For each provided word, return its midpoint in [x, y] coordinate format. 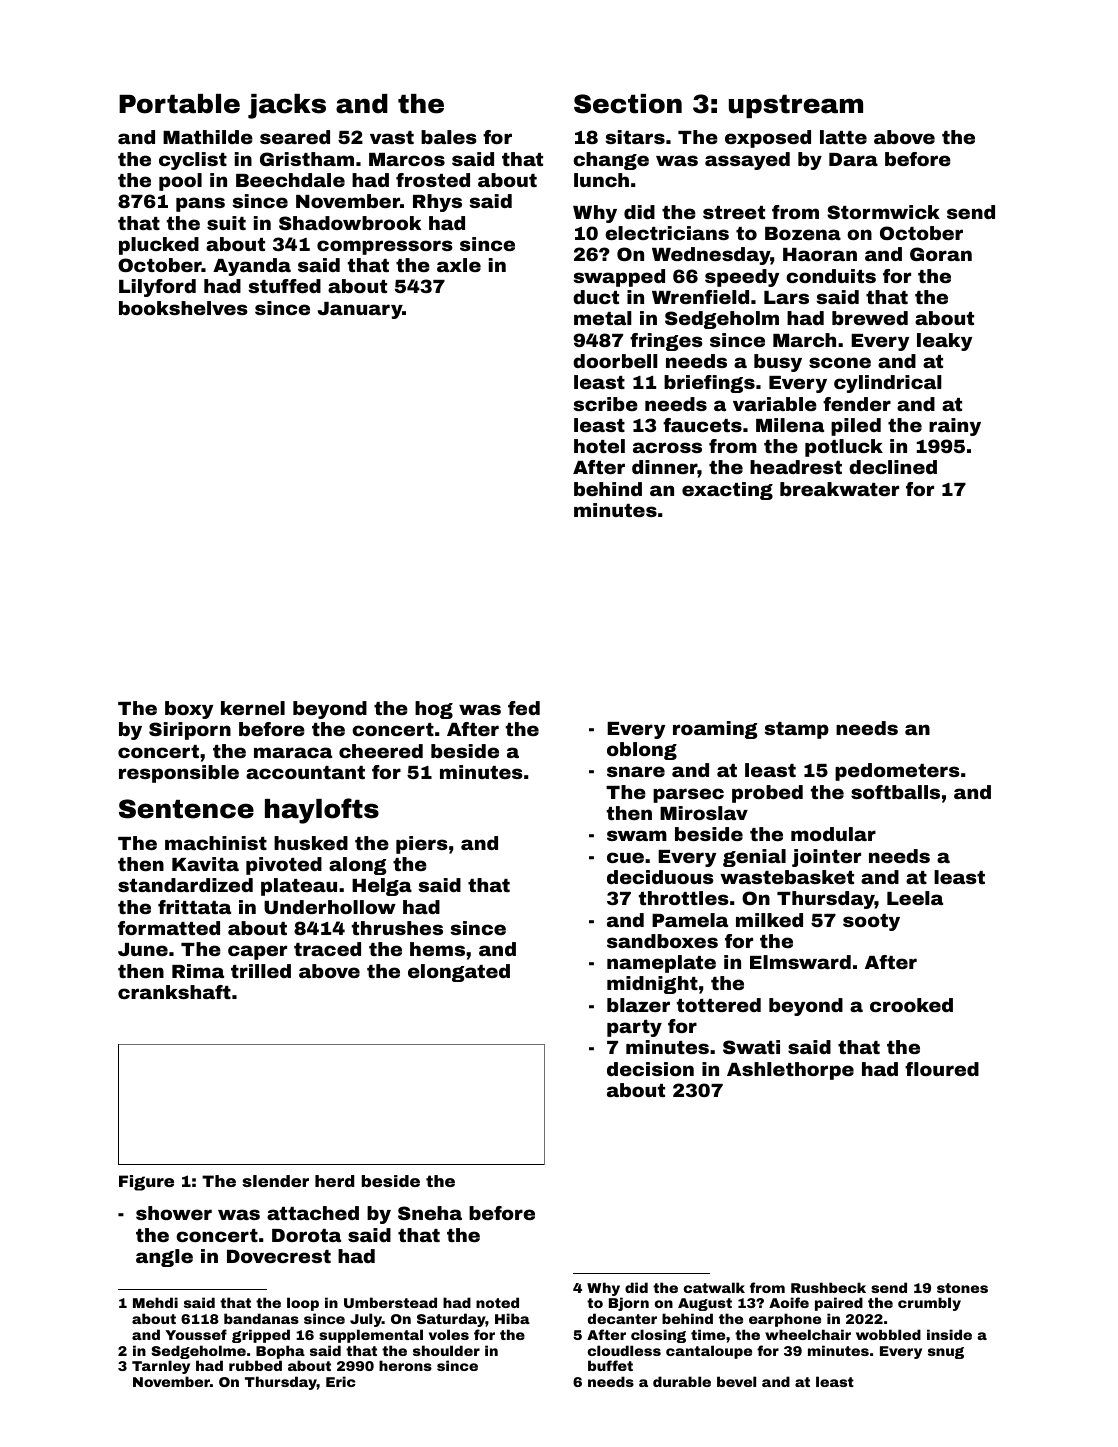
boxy [189, 710]
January [360, 310]
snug [946, 1353]
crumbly [929, 1304]
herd [335, 1181]
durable [682, 1381]
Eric [341, 1381]
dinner [665, 467]
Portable [179, 104]
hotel [599, 446]
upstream [796, 106]
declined [893, 467]
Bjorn [629, 1304]
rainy [955, 427]
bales [449, 137]
